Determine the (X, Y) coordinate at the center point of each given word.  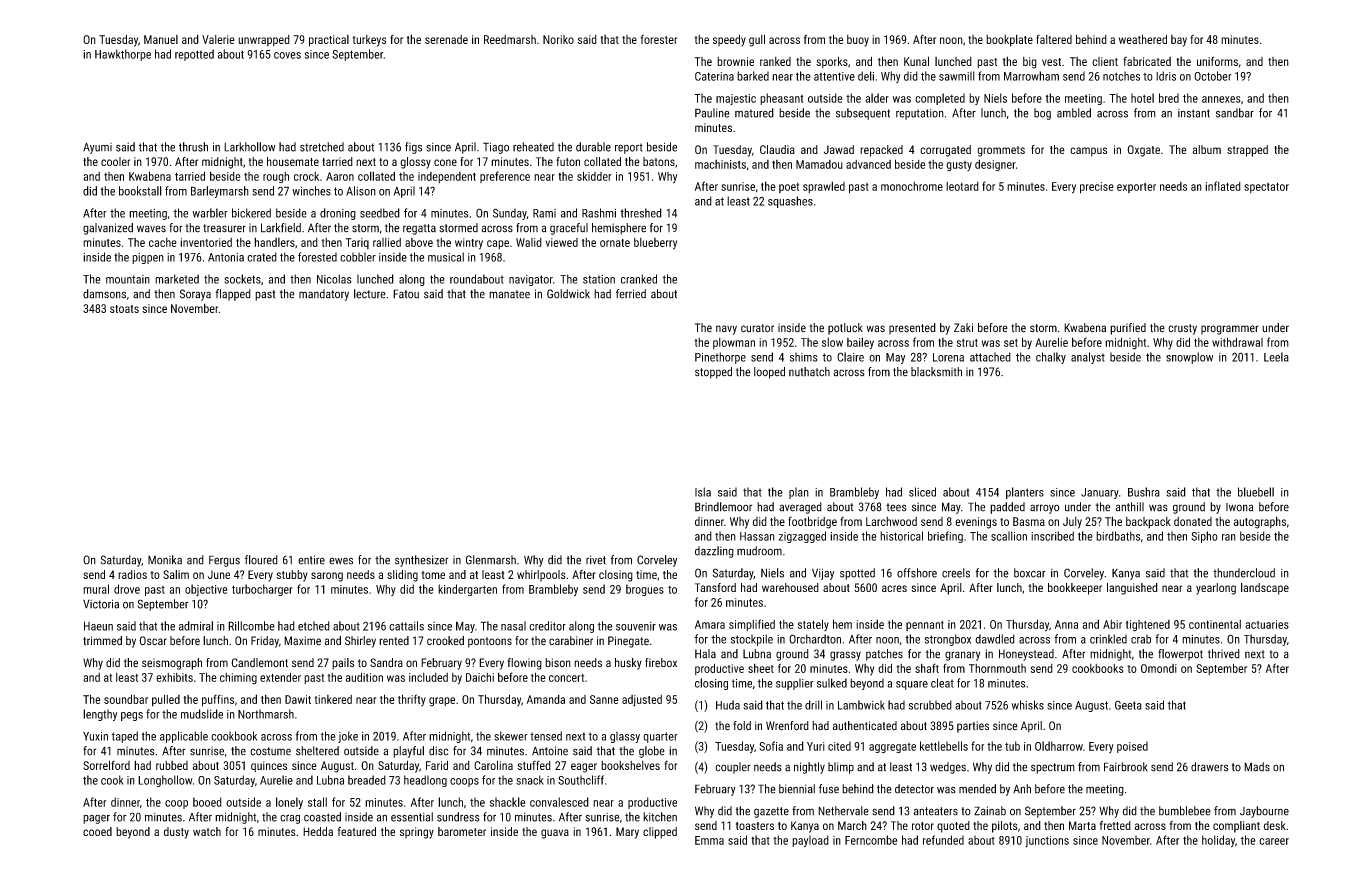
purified (1128, 329)
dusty (176, 833)
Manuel (161, 39)
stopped (713, 373)
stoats (124, 309)
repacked (881, 151)
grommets (1001, 151)
